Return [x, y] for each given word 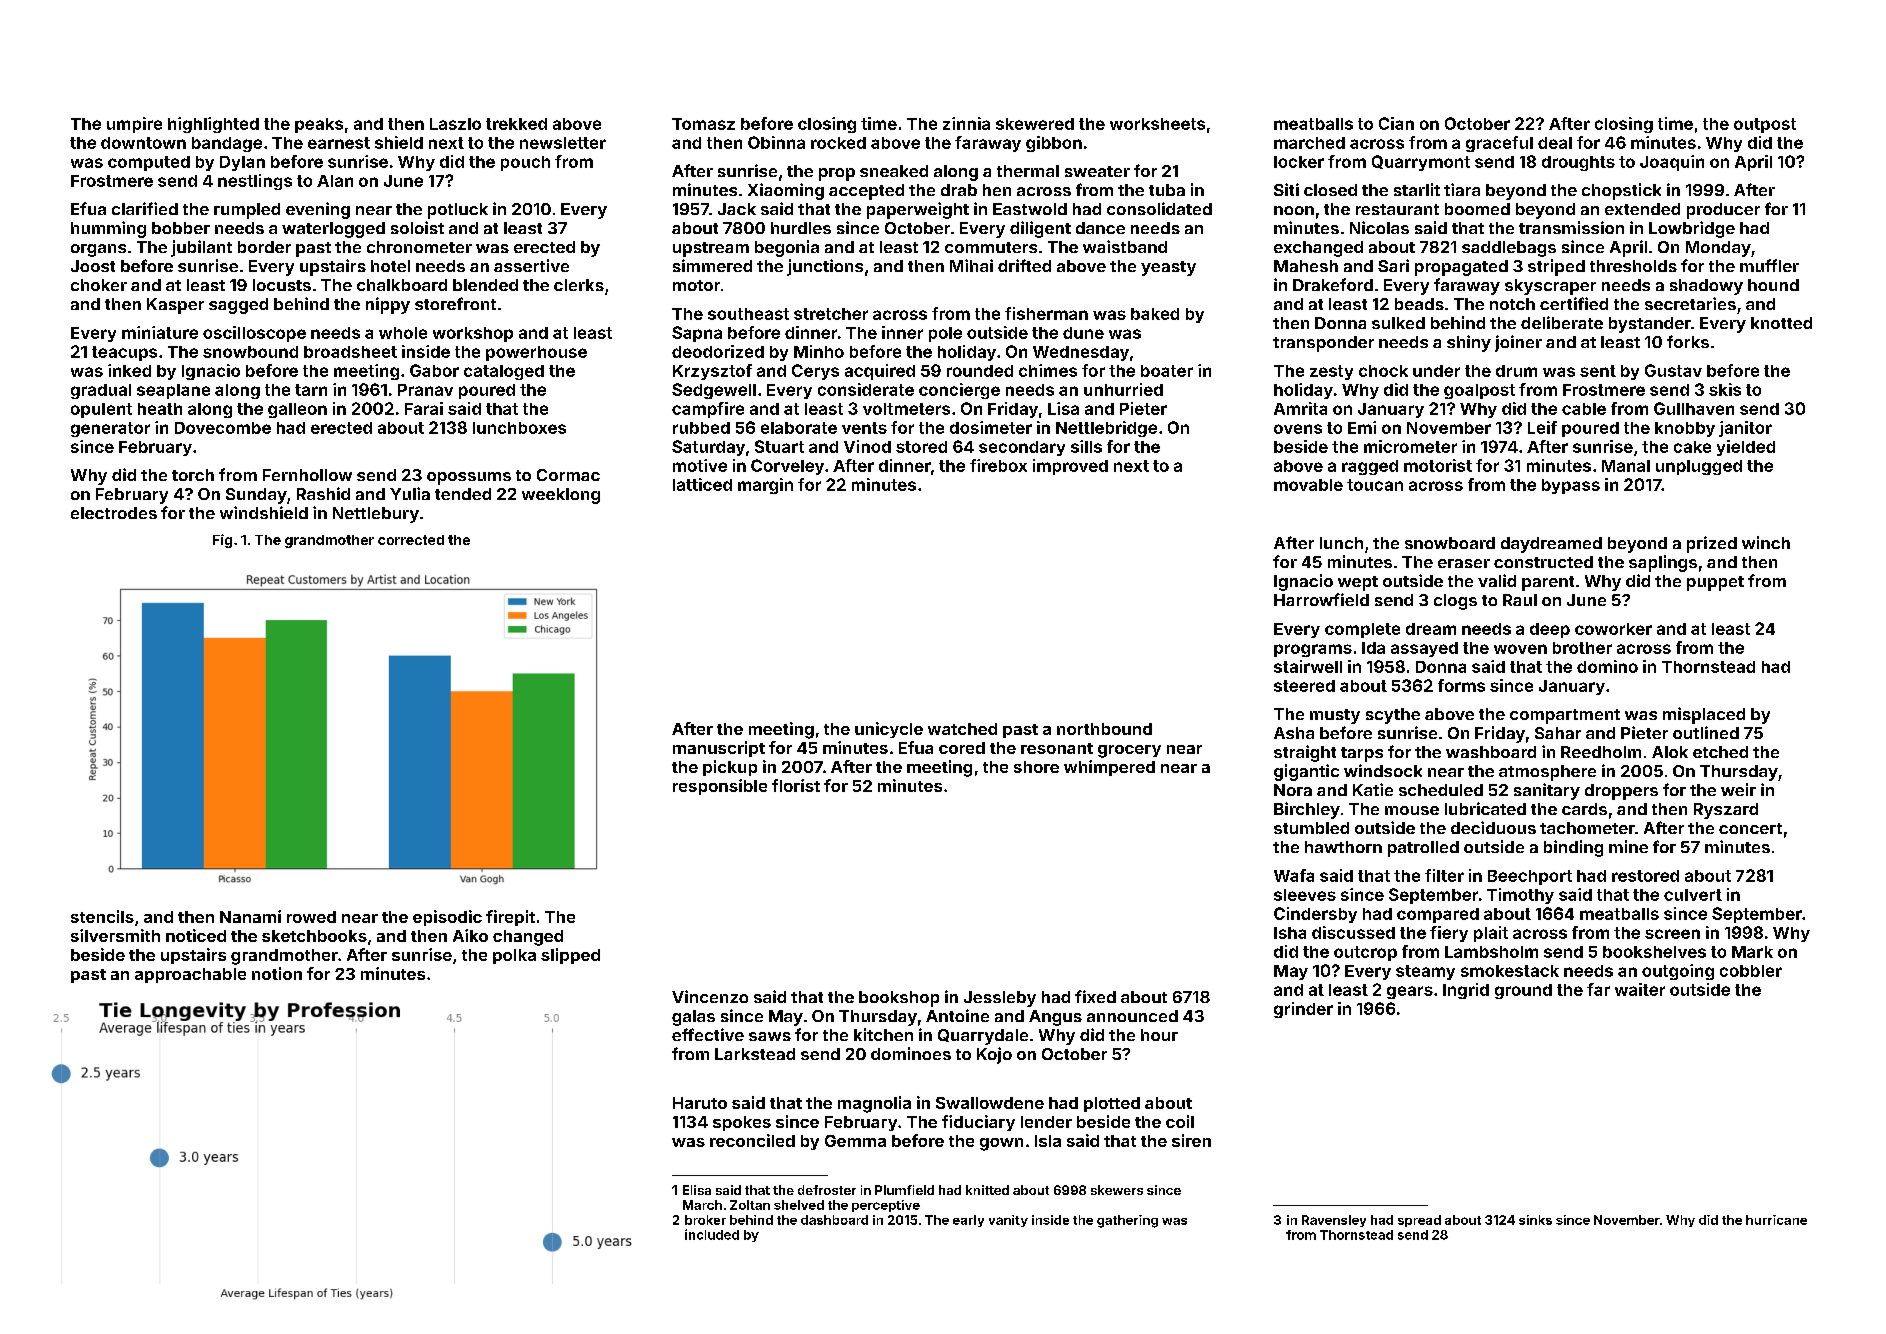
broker [705, 1220]
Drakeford [1333, 284]
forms [1461, 685]
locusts [282, 285]
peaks [319, 125]
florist [796, 785]
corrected [411, 540]
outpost [1765, 125]
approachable [190, 975]
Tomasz [703, 124]
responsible [720, 787]
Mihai [971, 265]
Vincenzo [710, 996]
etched [1720, 752]
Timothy [1520, 896]
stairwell [1308, 666]
